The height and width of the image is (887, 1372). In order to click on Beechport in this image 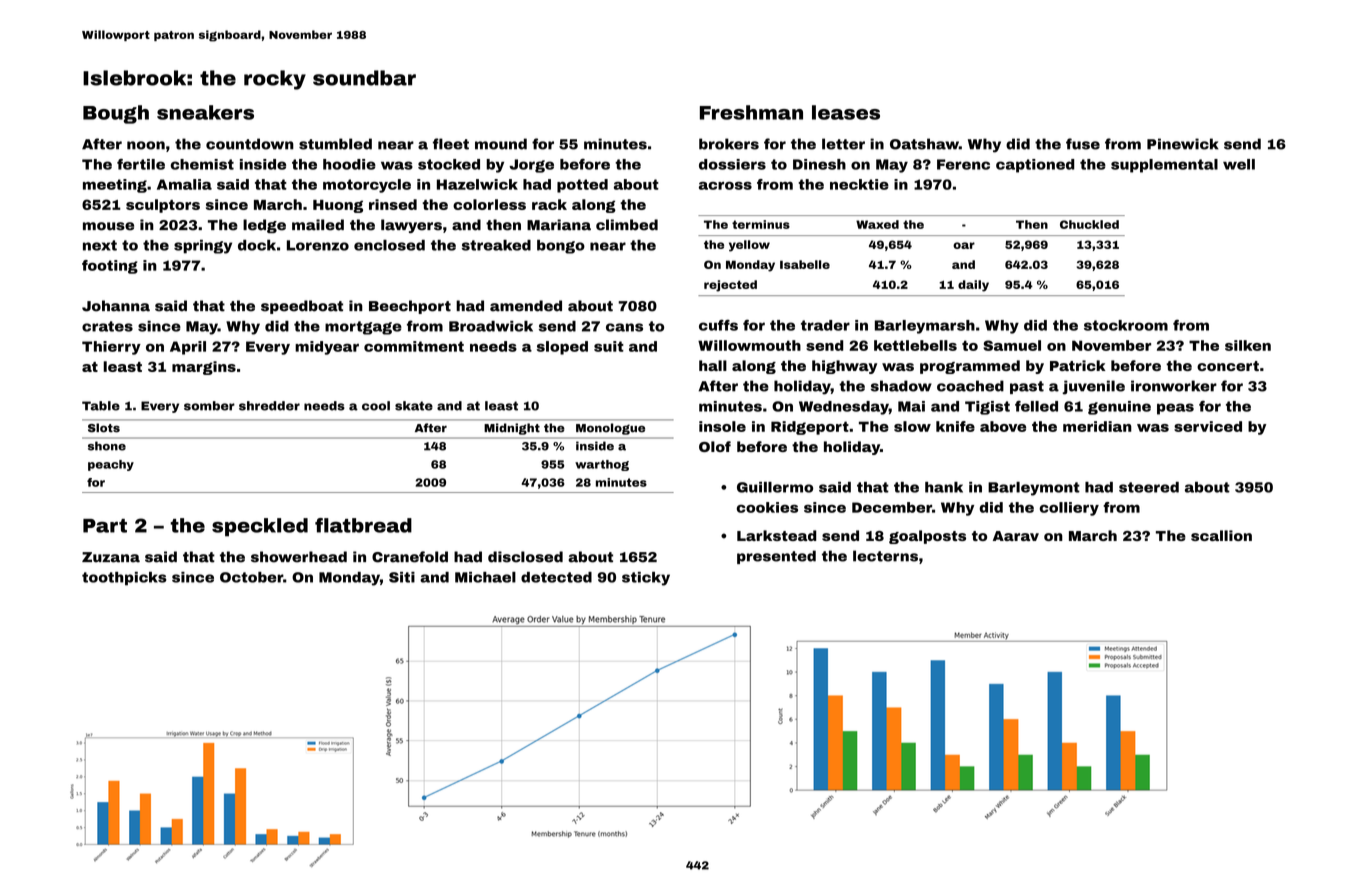, I will do `click(410, 307)`.
